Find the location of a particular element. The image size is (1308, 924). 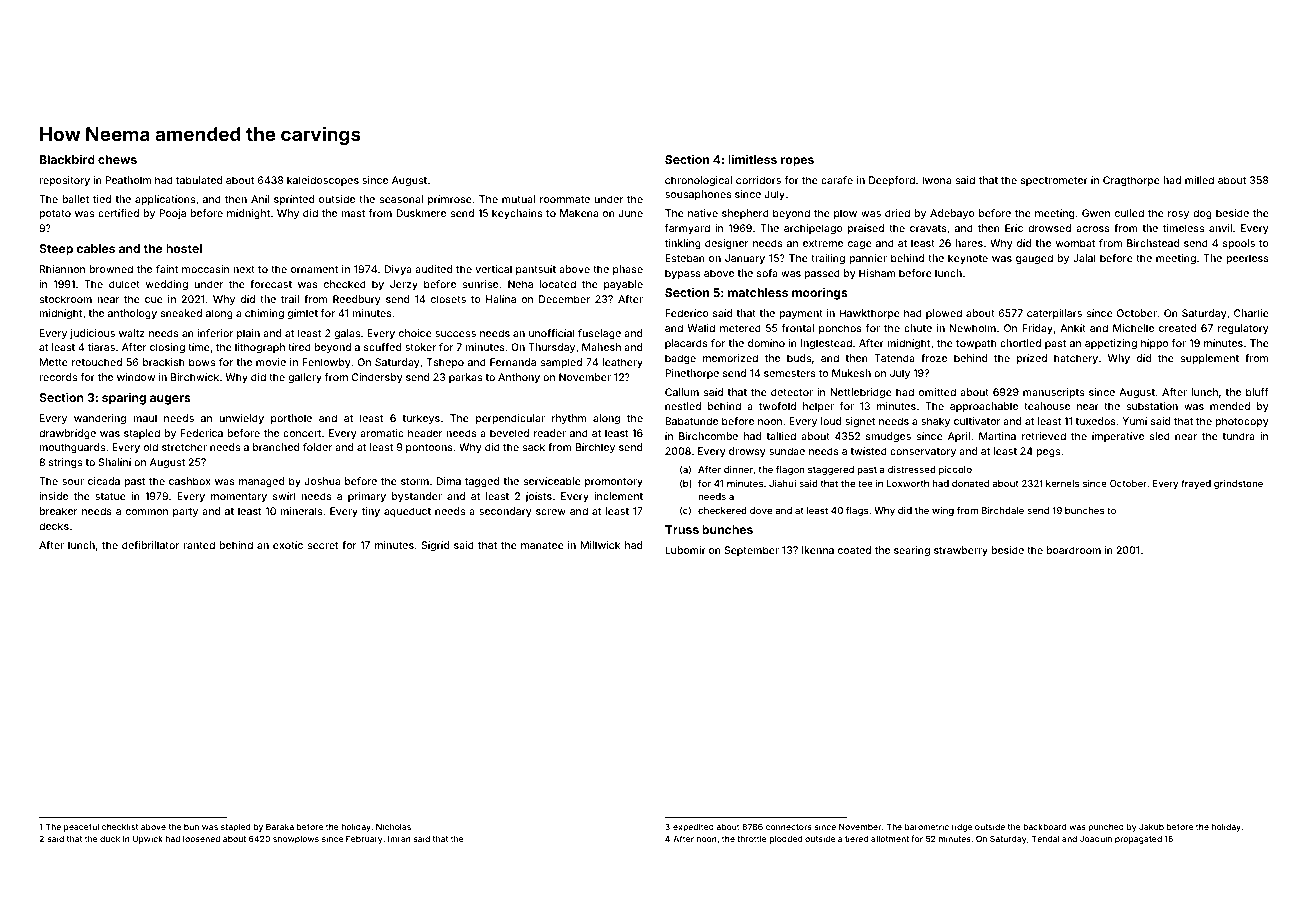

loosened is located at coordinates (201, 839).
